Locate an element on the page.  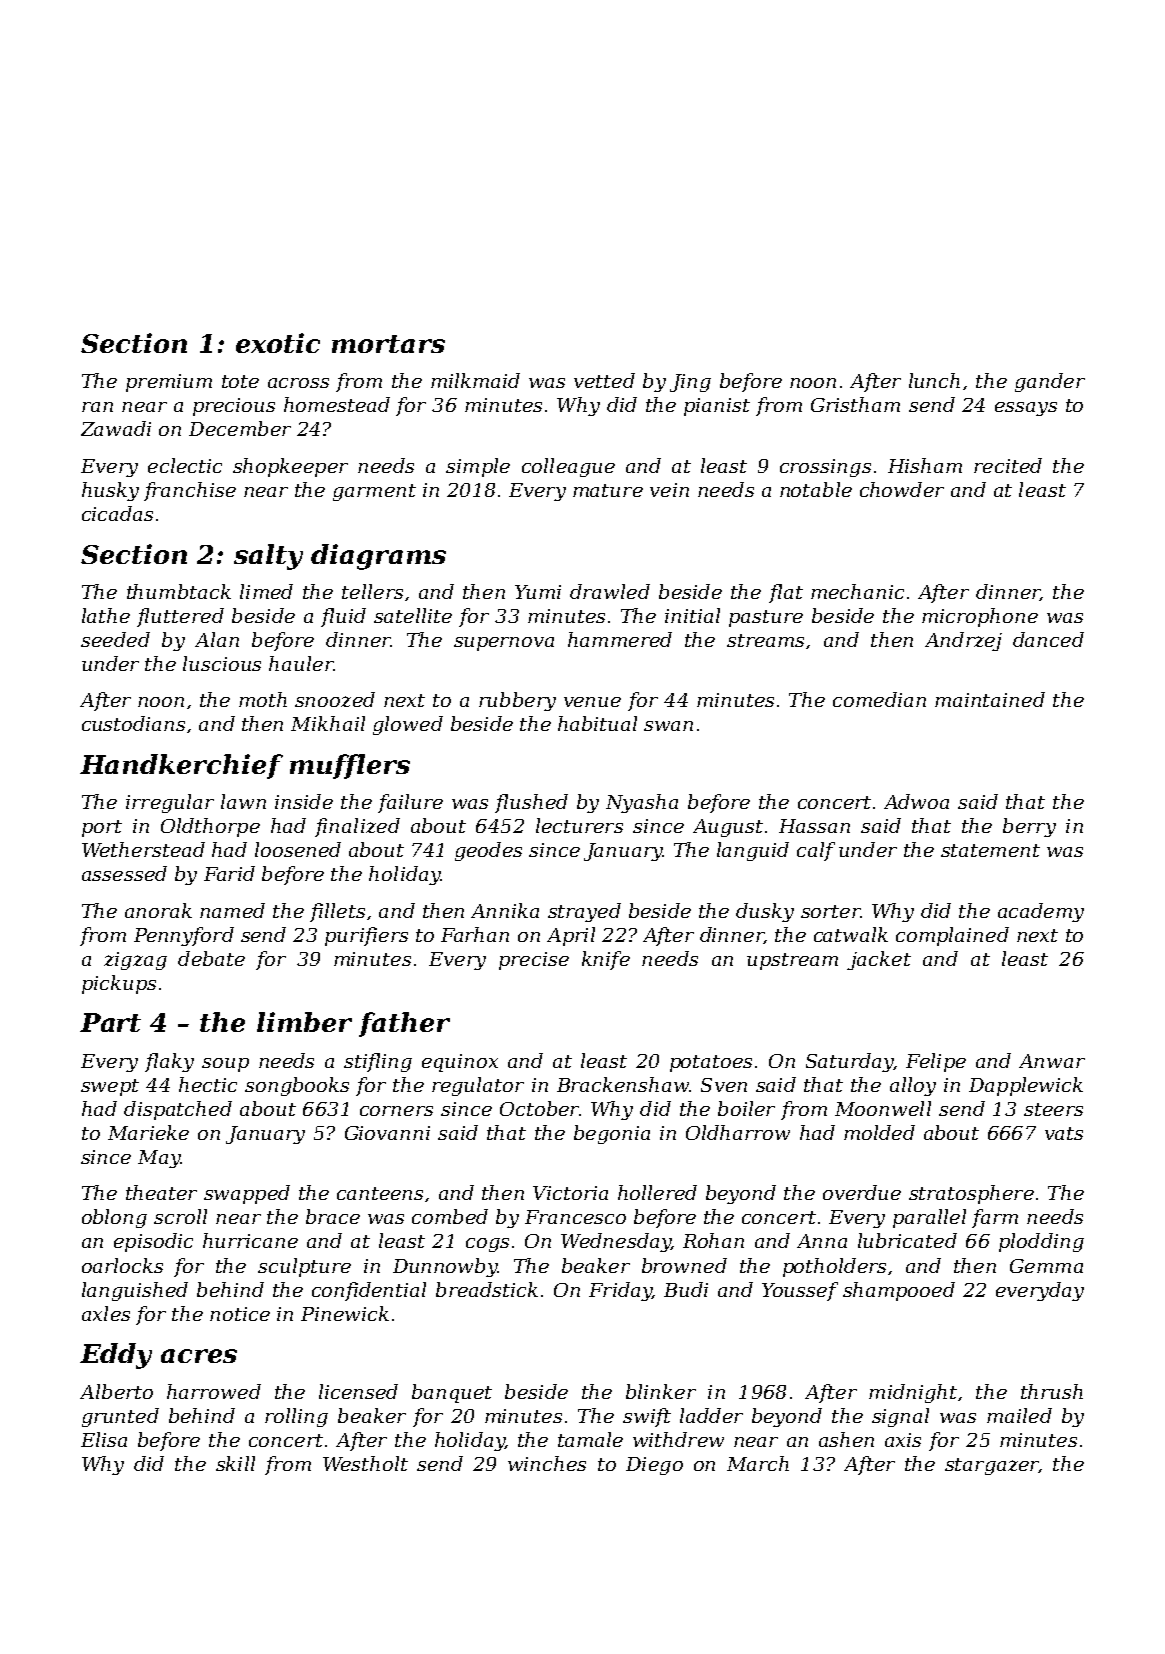
comedian is located at coordinates (879, 699).
